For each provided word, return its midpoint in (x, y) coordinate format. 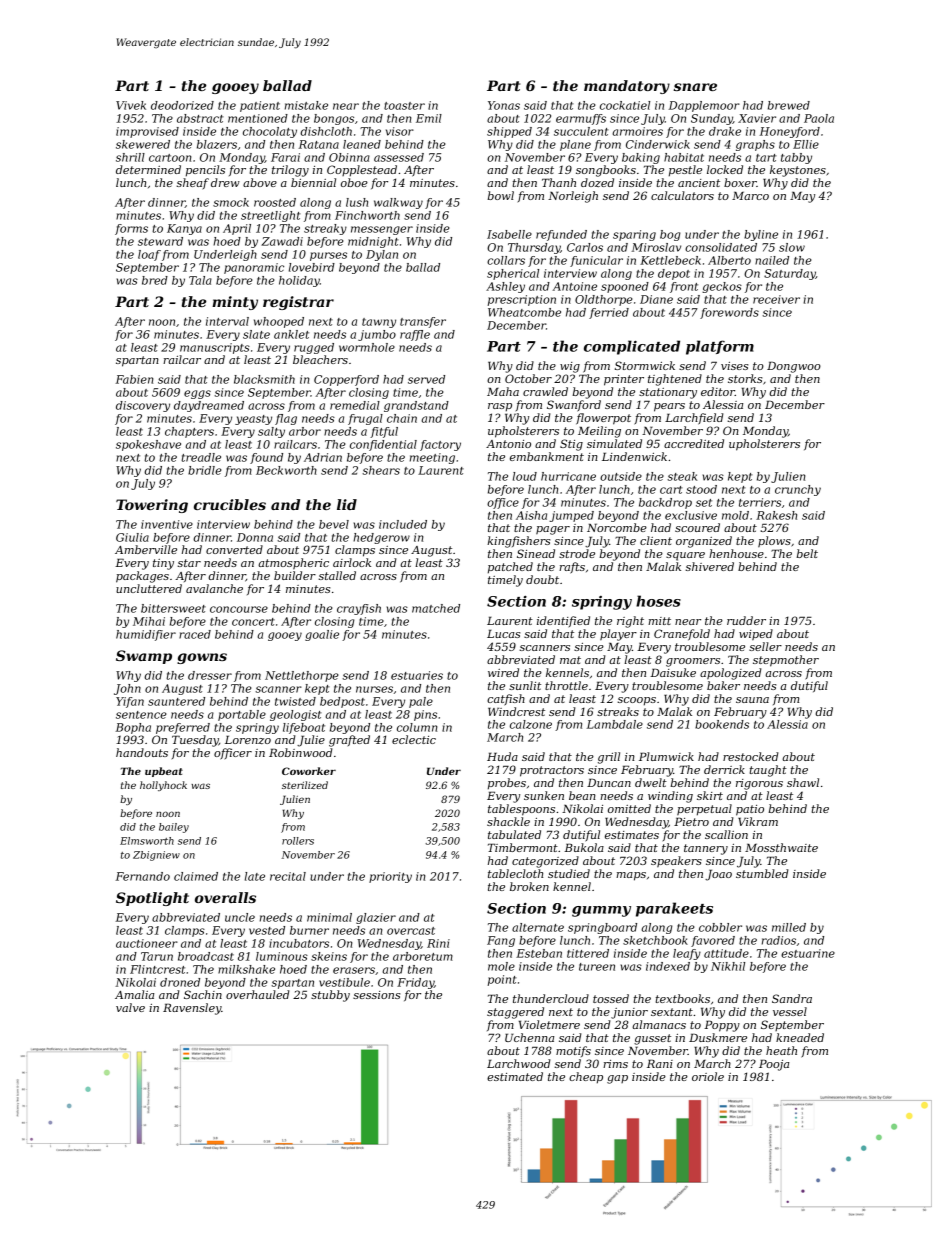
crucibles (230, 504)
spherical (513, 274)
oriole (708, 1076)
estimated (515, 1076)
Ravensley (192, 1009)
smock (231, 202)
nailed (772, 260)
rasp (500, 407)
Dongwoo (794, 367)
